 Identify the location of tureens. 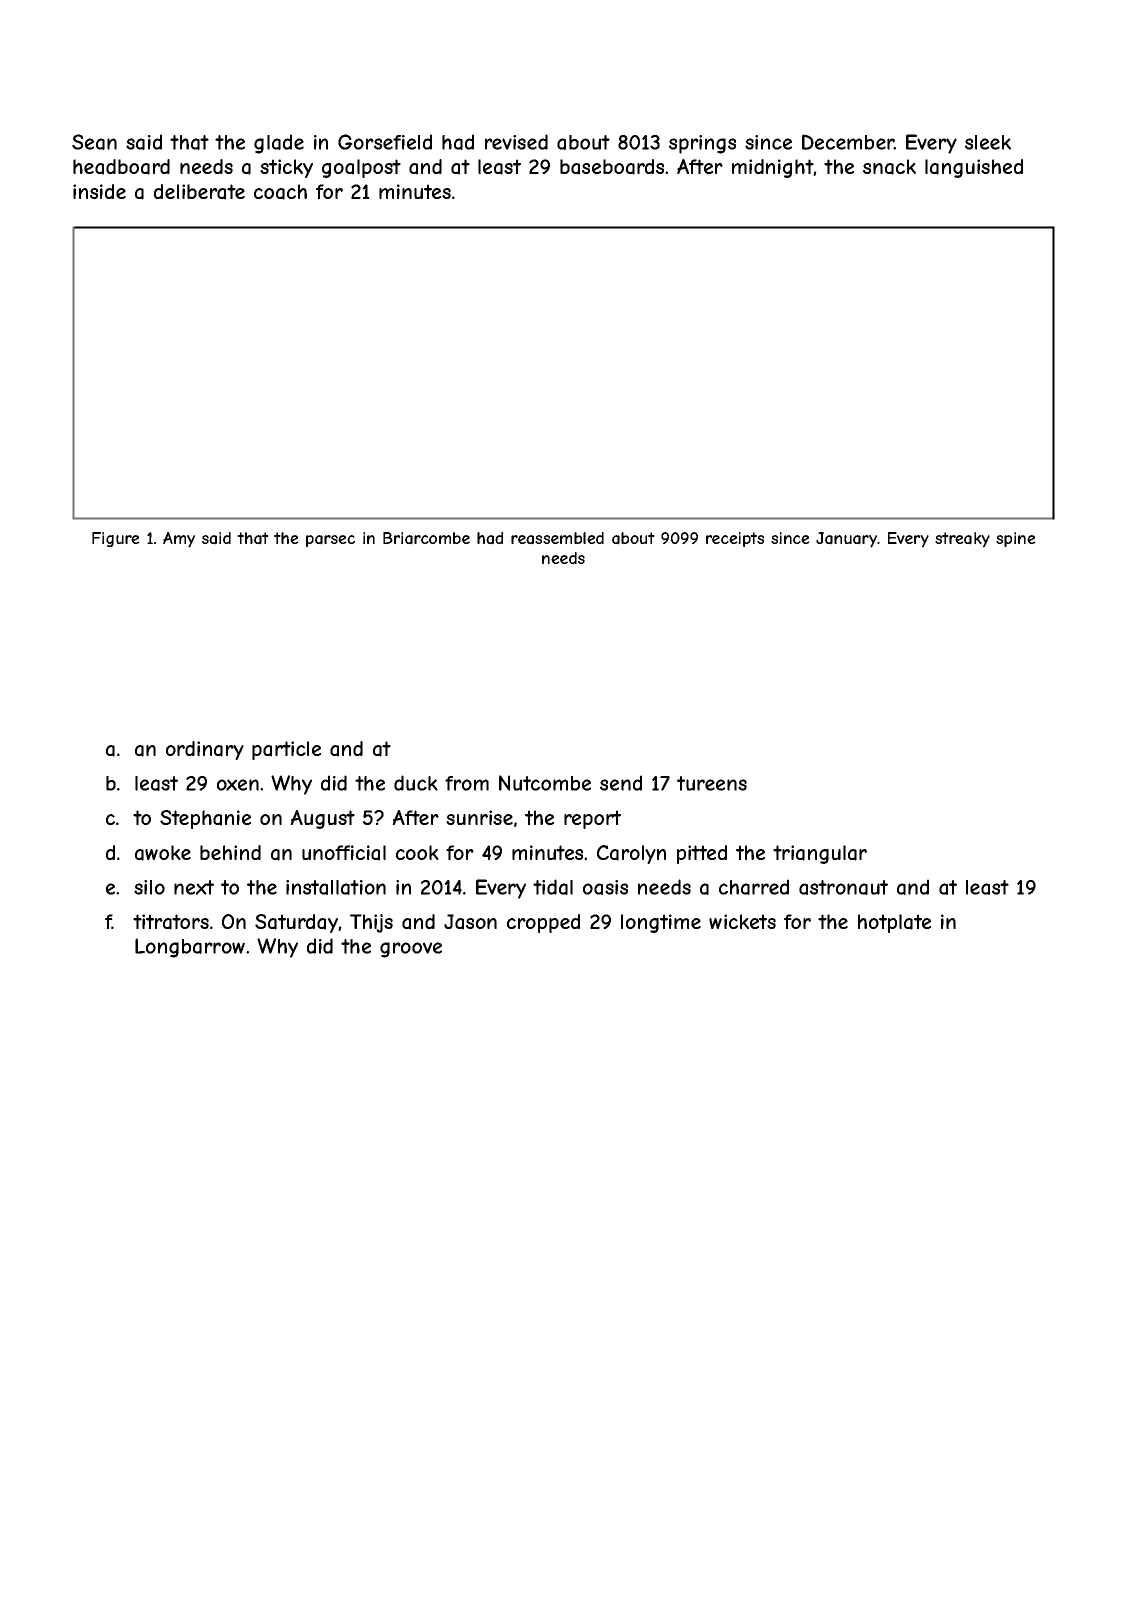
(712, 783).
